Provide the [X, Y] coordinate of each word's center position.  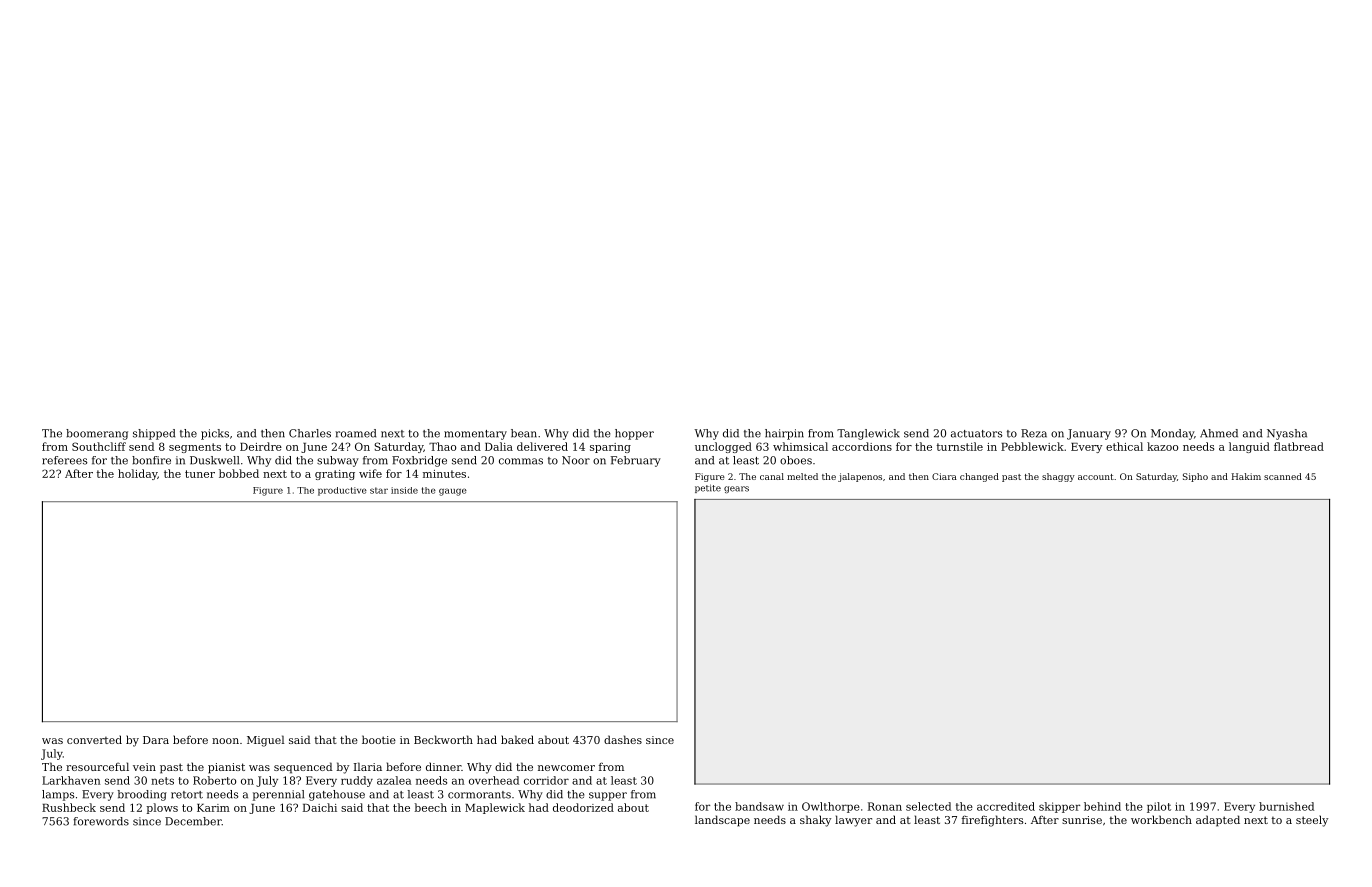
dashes [623, 739]
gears [736, 489]
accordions [862, 446]
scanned [1283, 476]
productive [342, 491]
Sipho [1195, 477]
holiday [137, 474]
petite [708, 488]
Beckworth [443, 739]
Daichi [320, 807]
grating [335, 475]
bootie [379, 739]
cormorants [479, 795]
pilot [1159, 807]
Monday [1172, 434]
